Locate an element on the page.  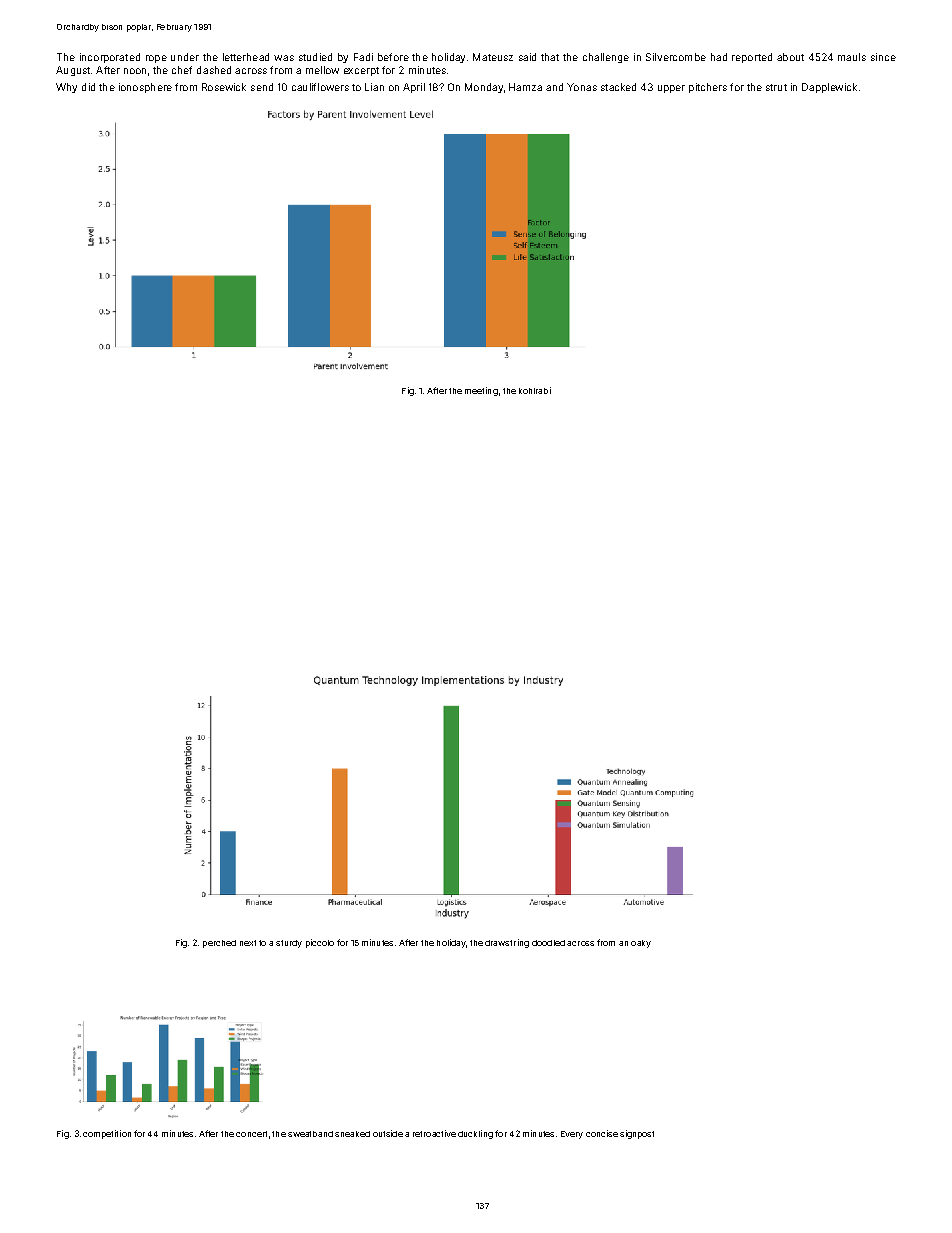
under is located at coordinates (185, 57).
